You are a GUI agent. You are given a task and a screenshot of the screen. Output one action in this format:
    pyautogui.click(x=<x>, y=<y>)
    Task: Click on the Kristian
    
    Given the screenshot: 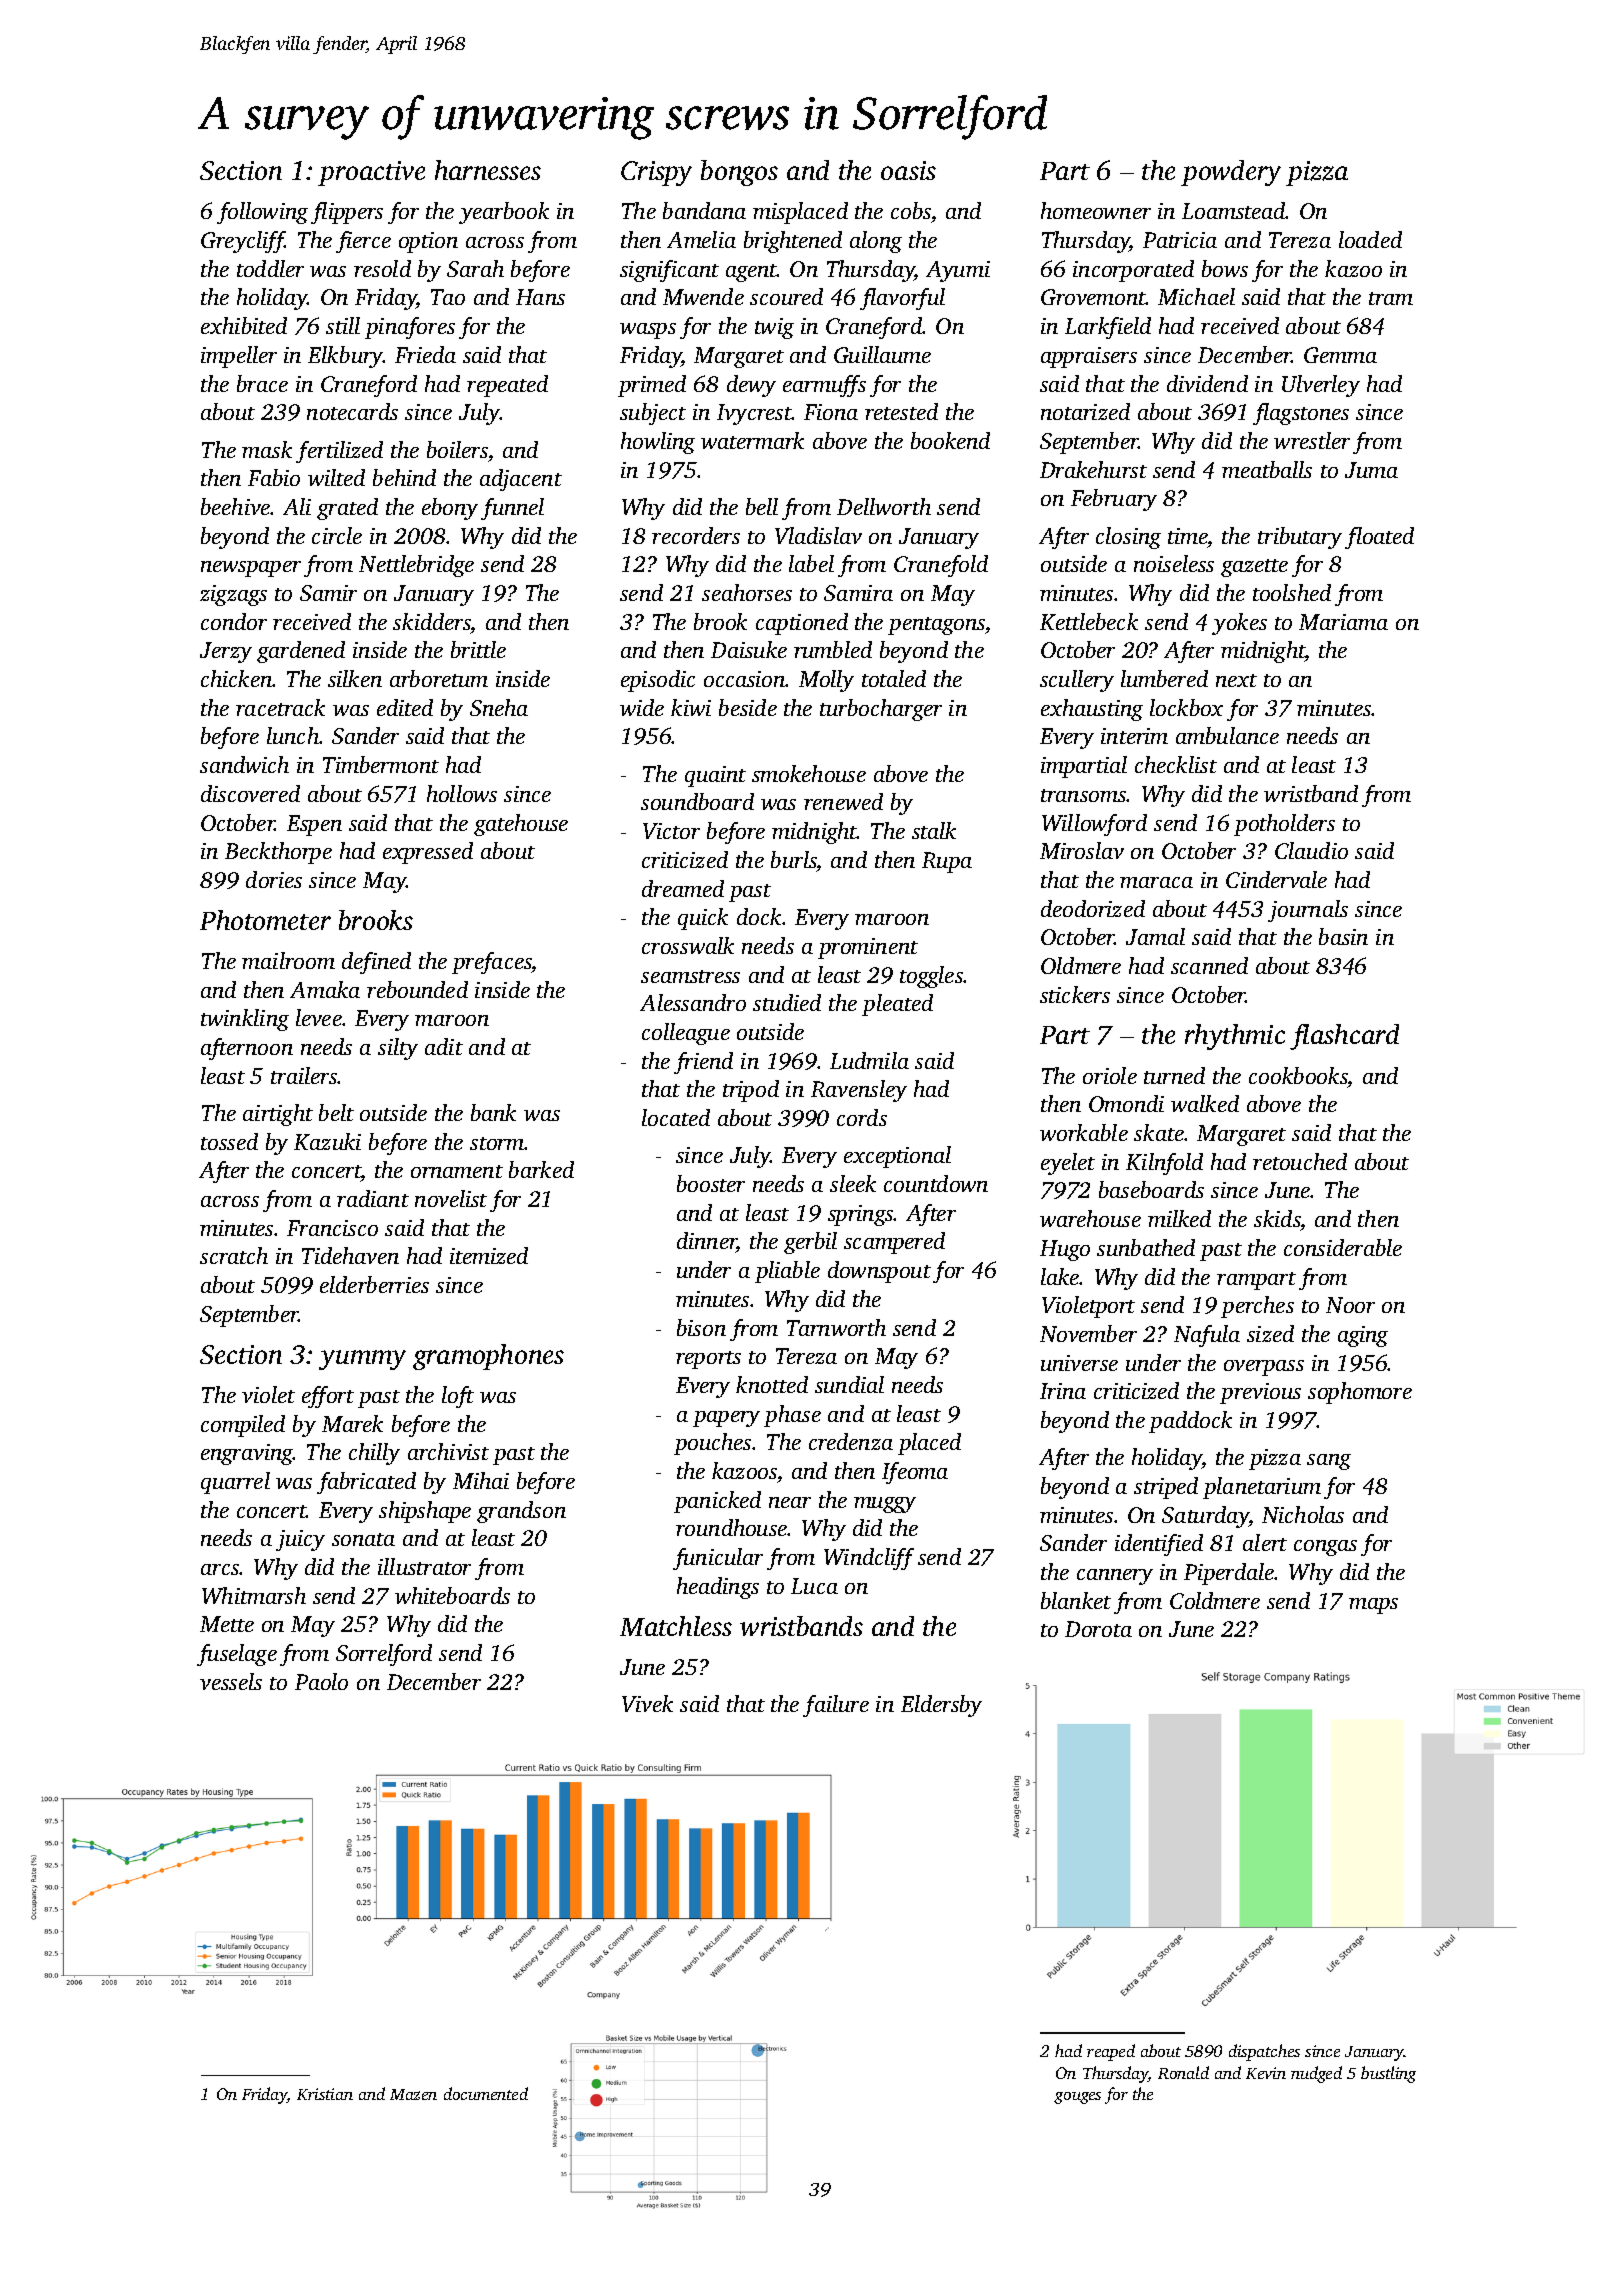 What is the action you would take?
    pyautogui.click(x=325, y=2094)
